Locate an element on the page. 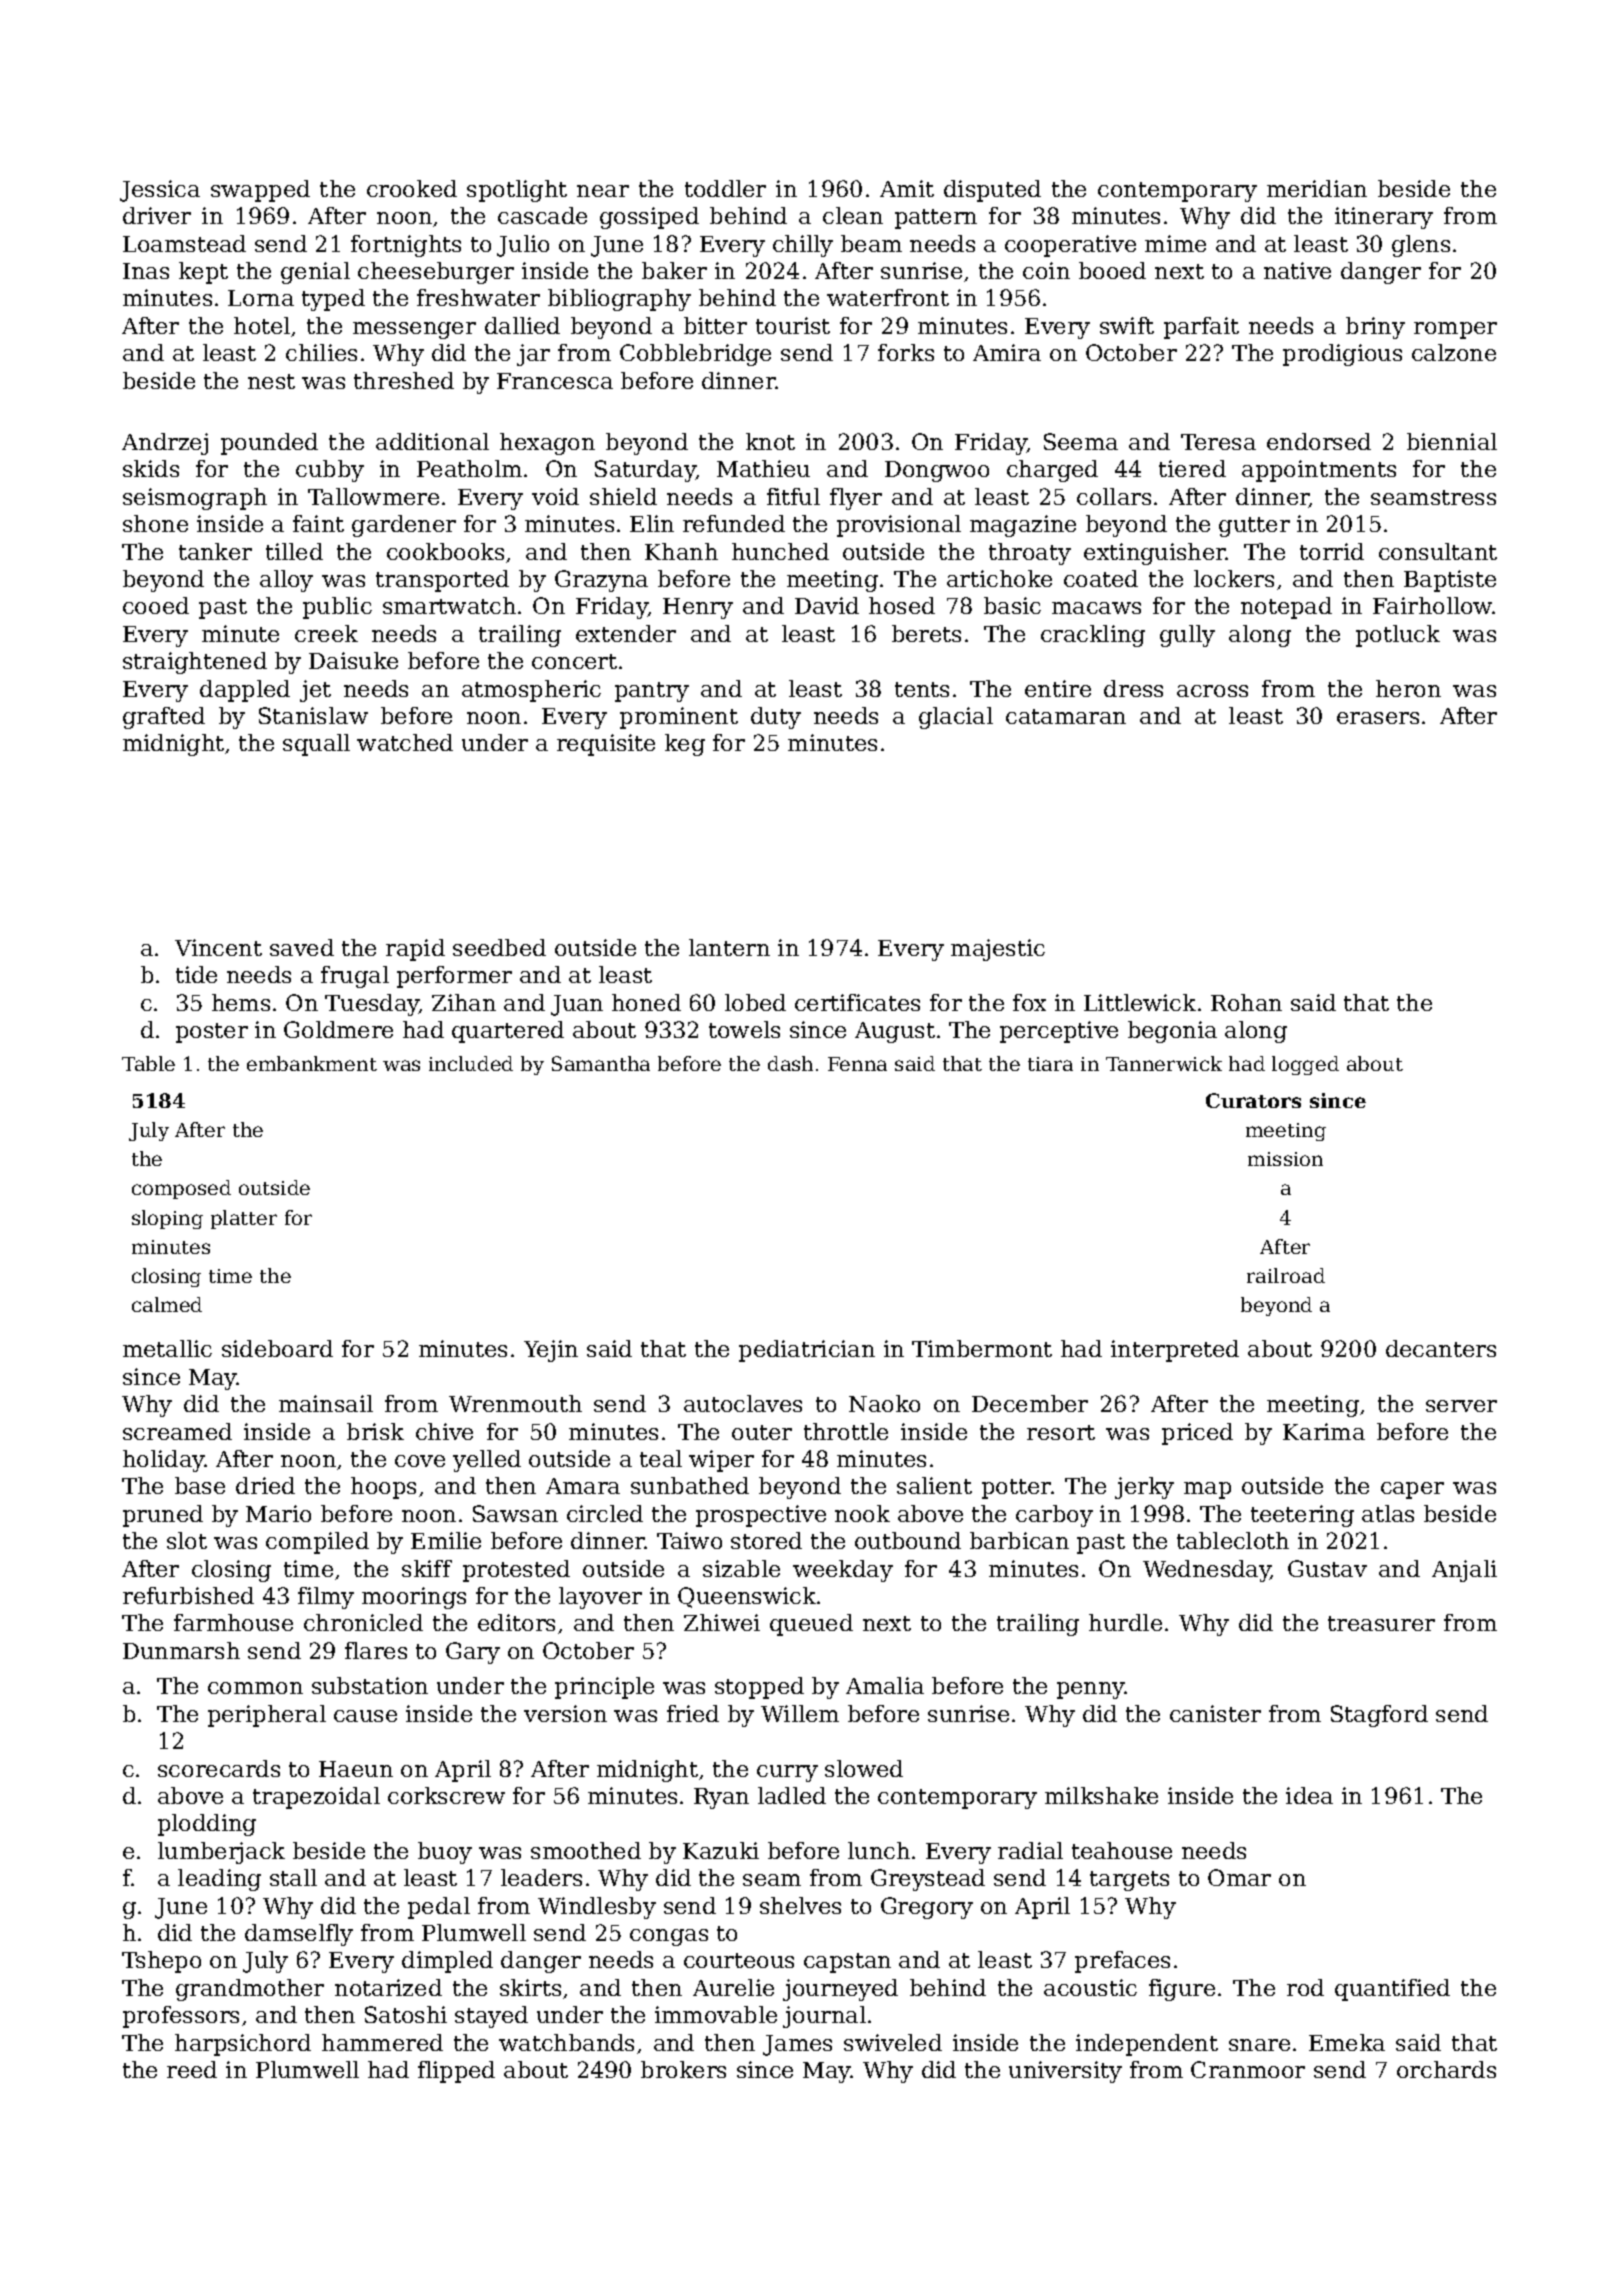  lantern is located at coordinates (729, 947).
